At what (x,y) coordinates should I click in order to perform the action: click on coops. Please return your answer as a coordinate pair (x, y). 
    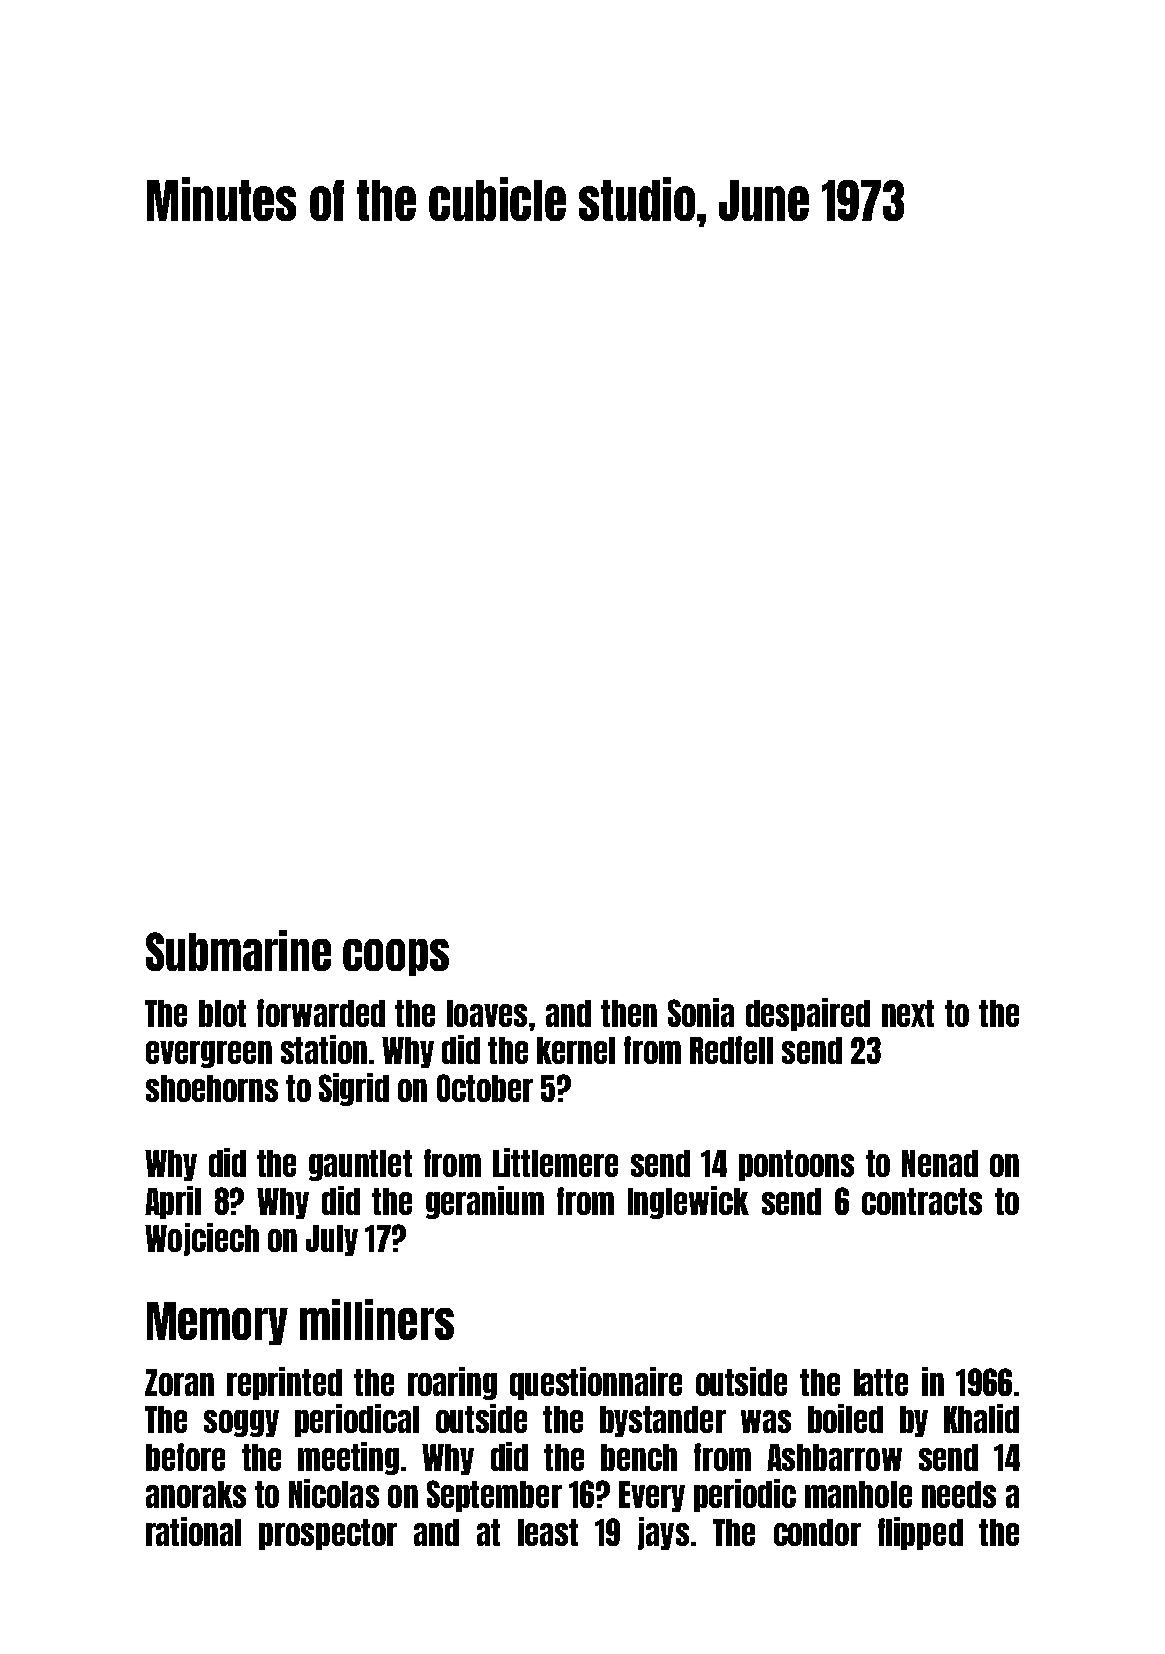
    Looking at the image, I should click on (396, 957).
